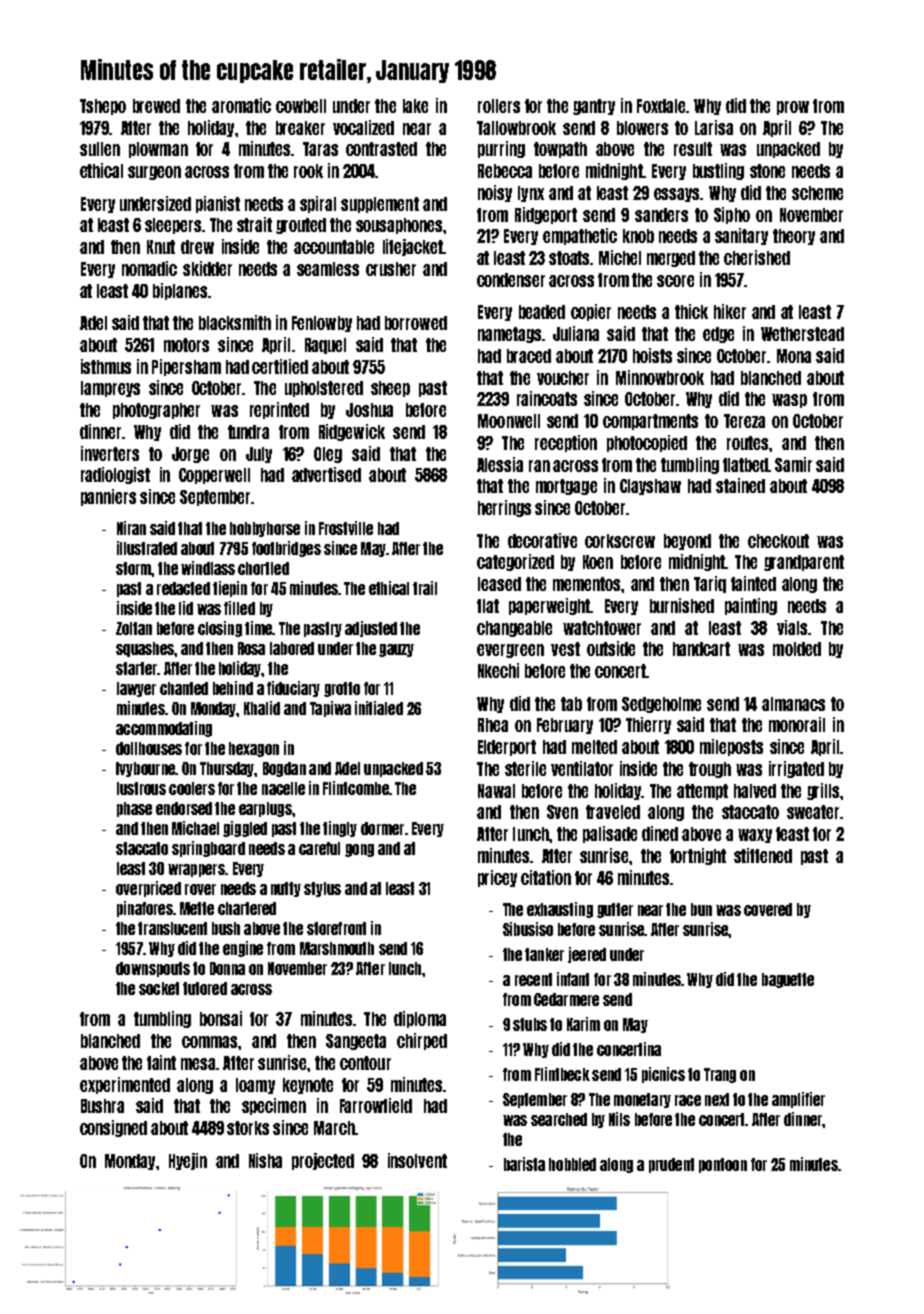  I want to click on gantry, so click(594, 107).
